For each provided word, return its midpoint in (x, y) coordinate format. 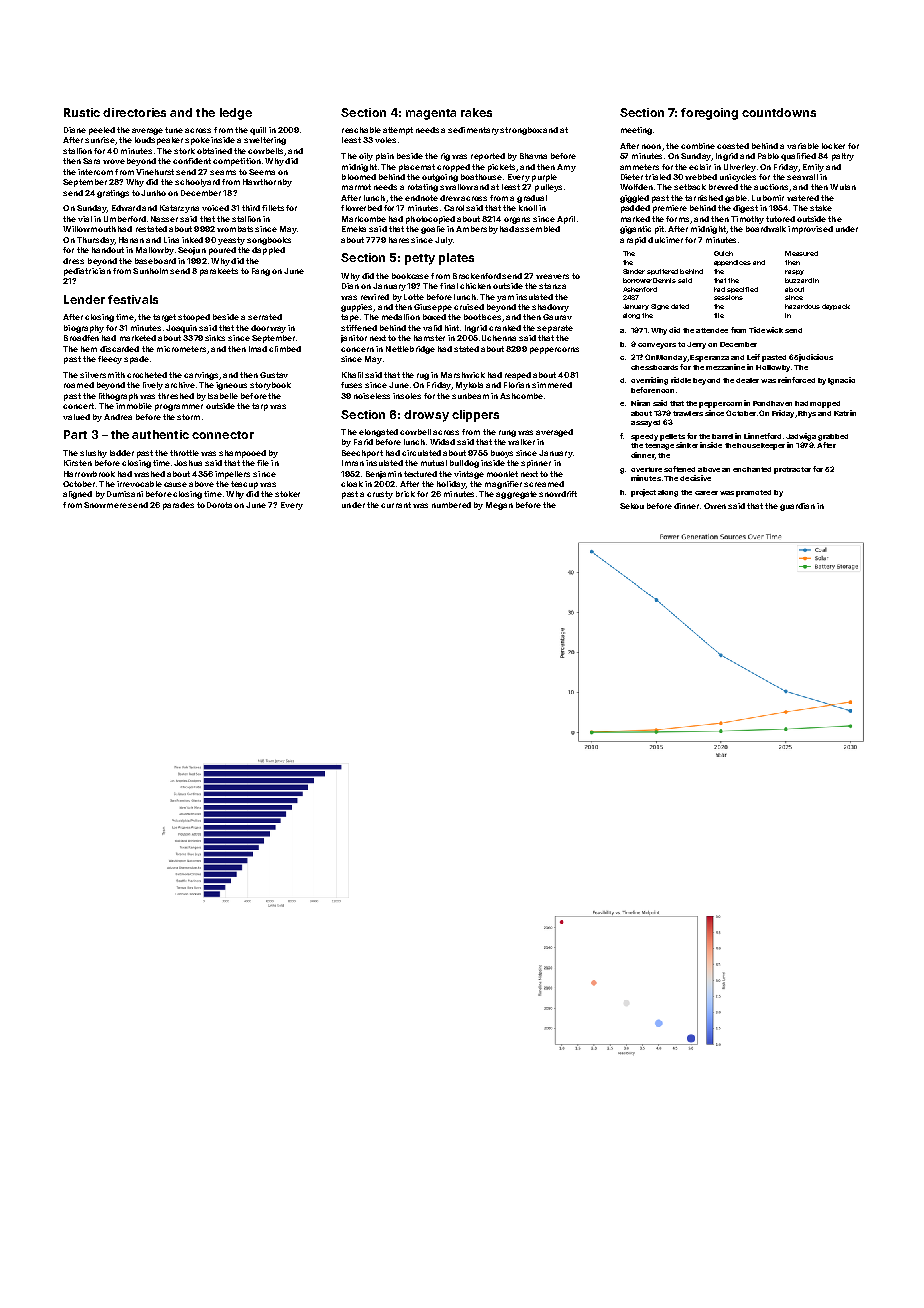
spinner (536, 464)
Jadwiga (801, 437)
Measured (801, 253)
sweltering (265, 141)
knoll (528, 208)
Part (75, 434)
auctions (771, 187)
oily (366, 157)
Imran (353, 463)
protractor (792, 470)
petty (420, 259)
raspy (794, 272)
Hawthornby (267, 183)
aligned (77, 495)
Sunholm (150, 271)
